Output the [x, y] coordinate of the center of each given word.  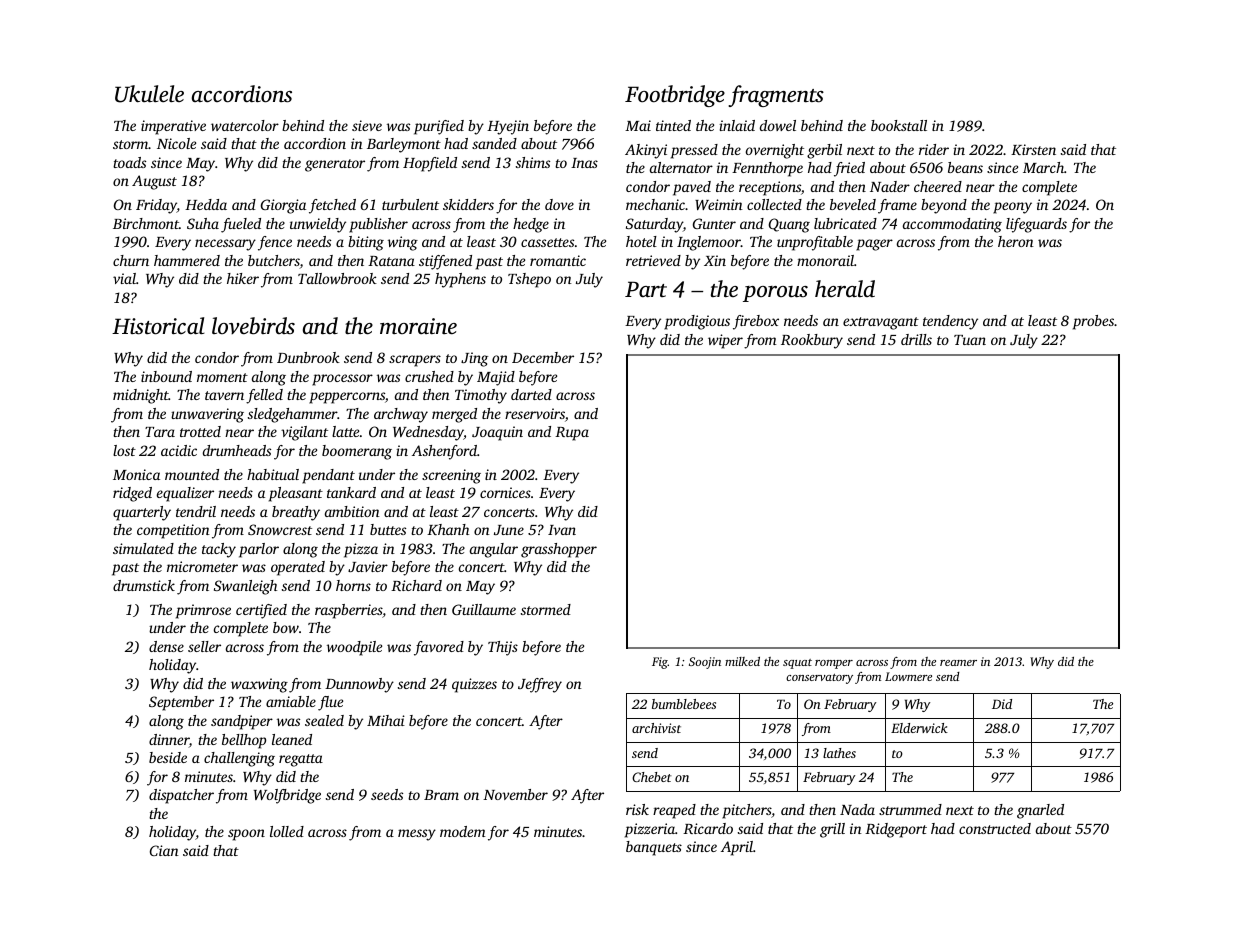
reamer [958, 663]
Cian [164, 850]
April [737, 848]
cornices [505, 492]
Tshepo [529, 280]
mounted [192, 474]
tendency [950, 322]
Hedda [206, 204]
